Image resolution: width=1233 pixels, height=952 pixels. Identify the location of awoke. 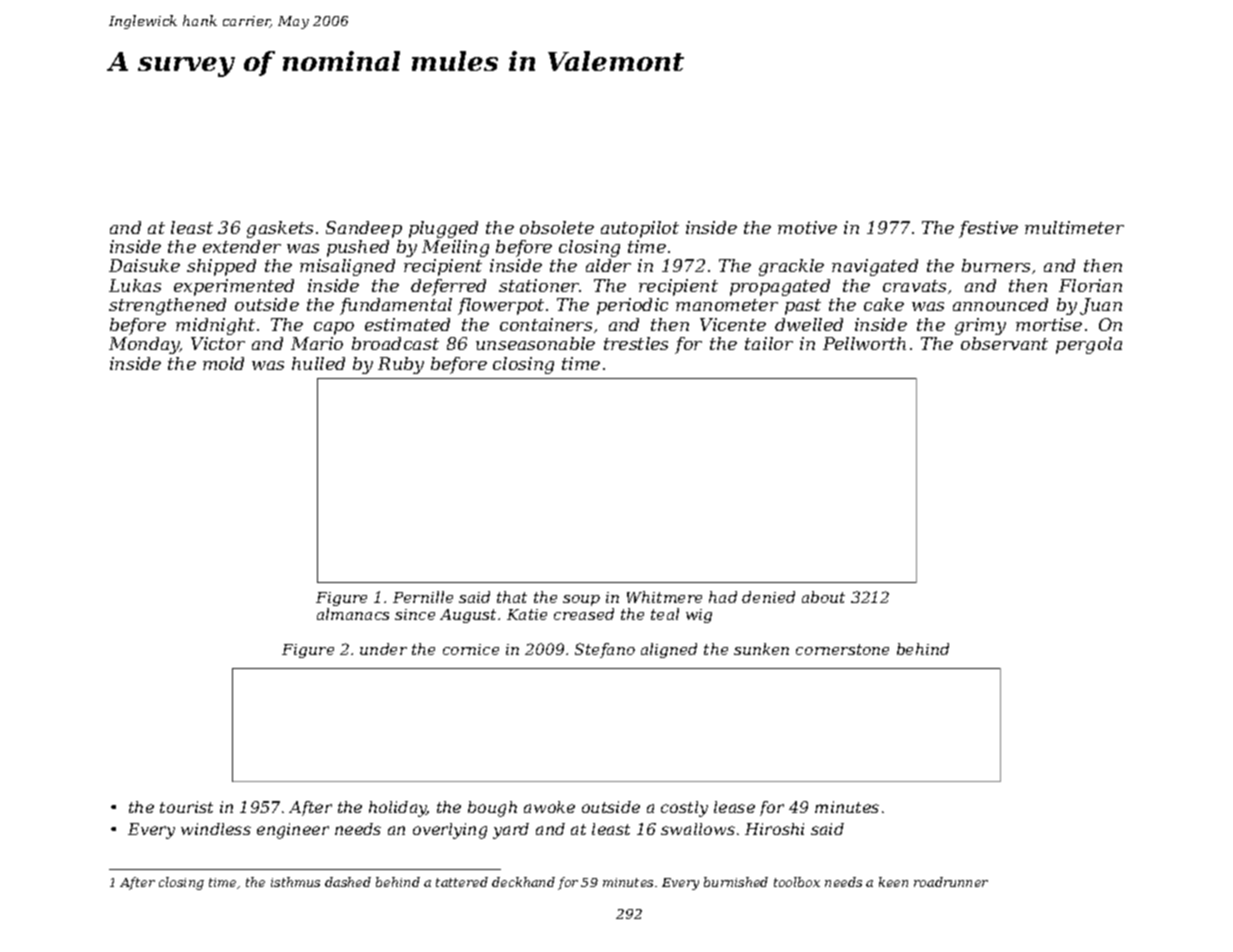
(549, 807).
